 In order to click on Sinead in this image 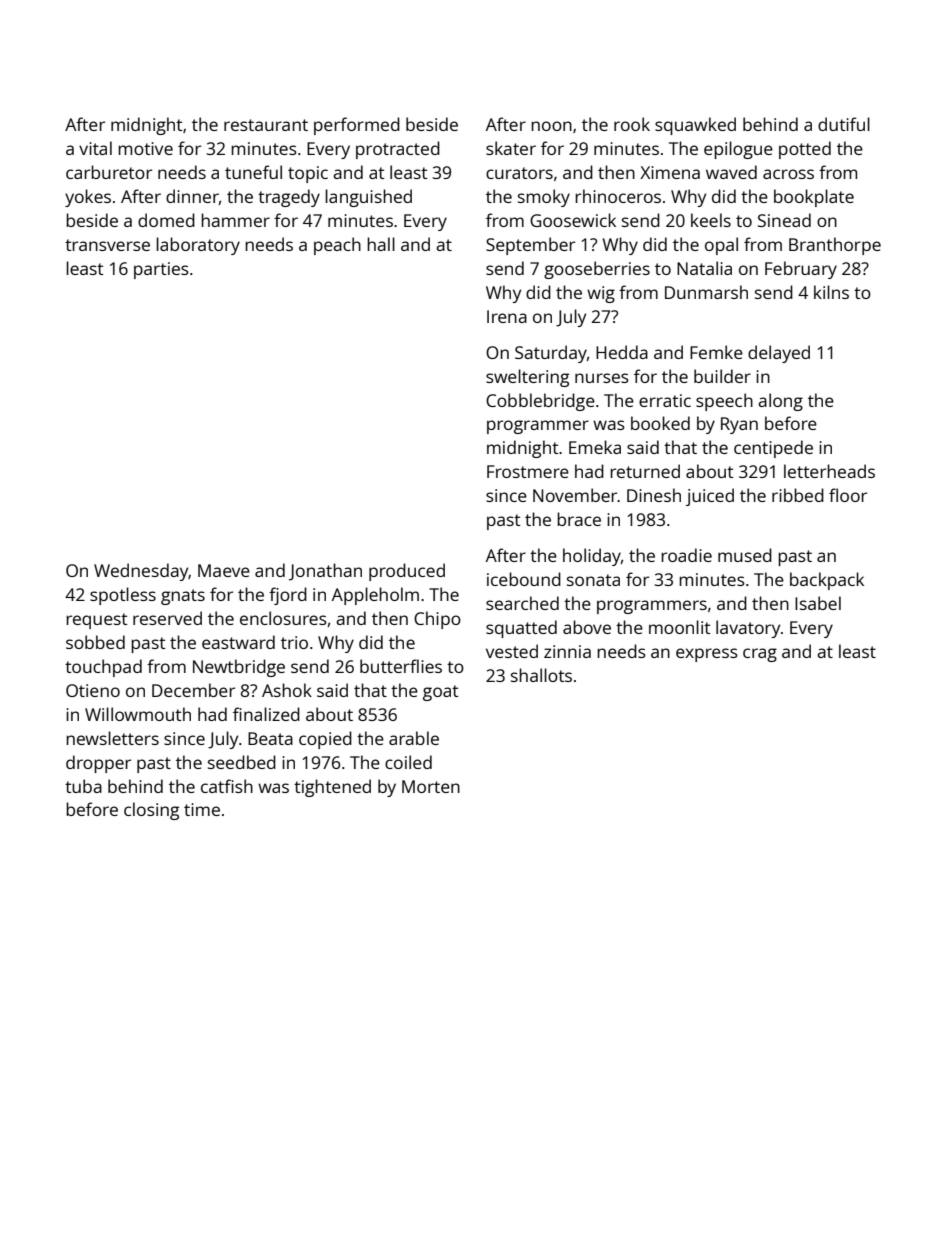, I will do `click(784, 220)`.
